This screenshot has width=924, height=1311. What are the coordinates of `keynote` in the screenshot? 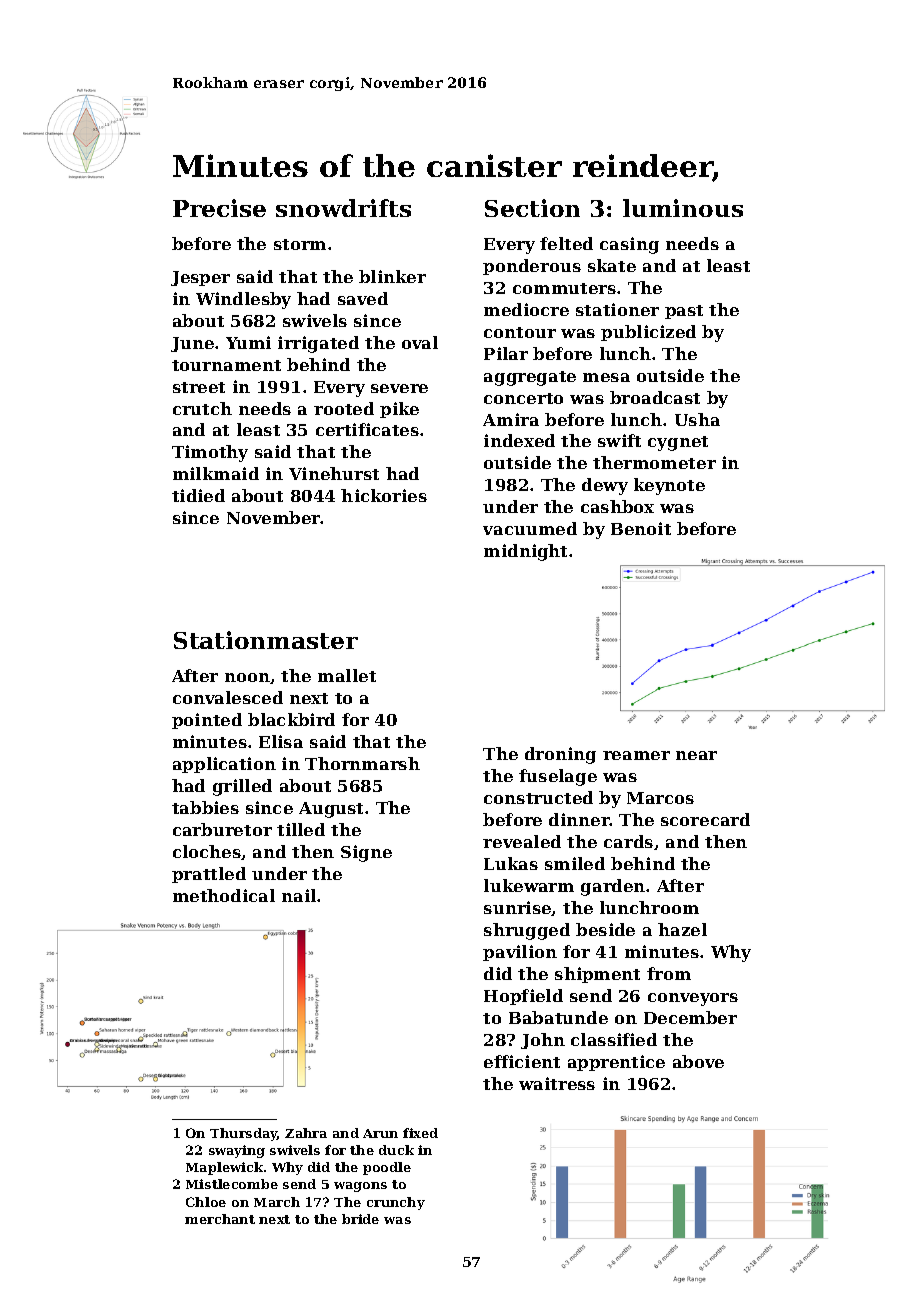 It's located at (669, 486).
